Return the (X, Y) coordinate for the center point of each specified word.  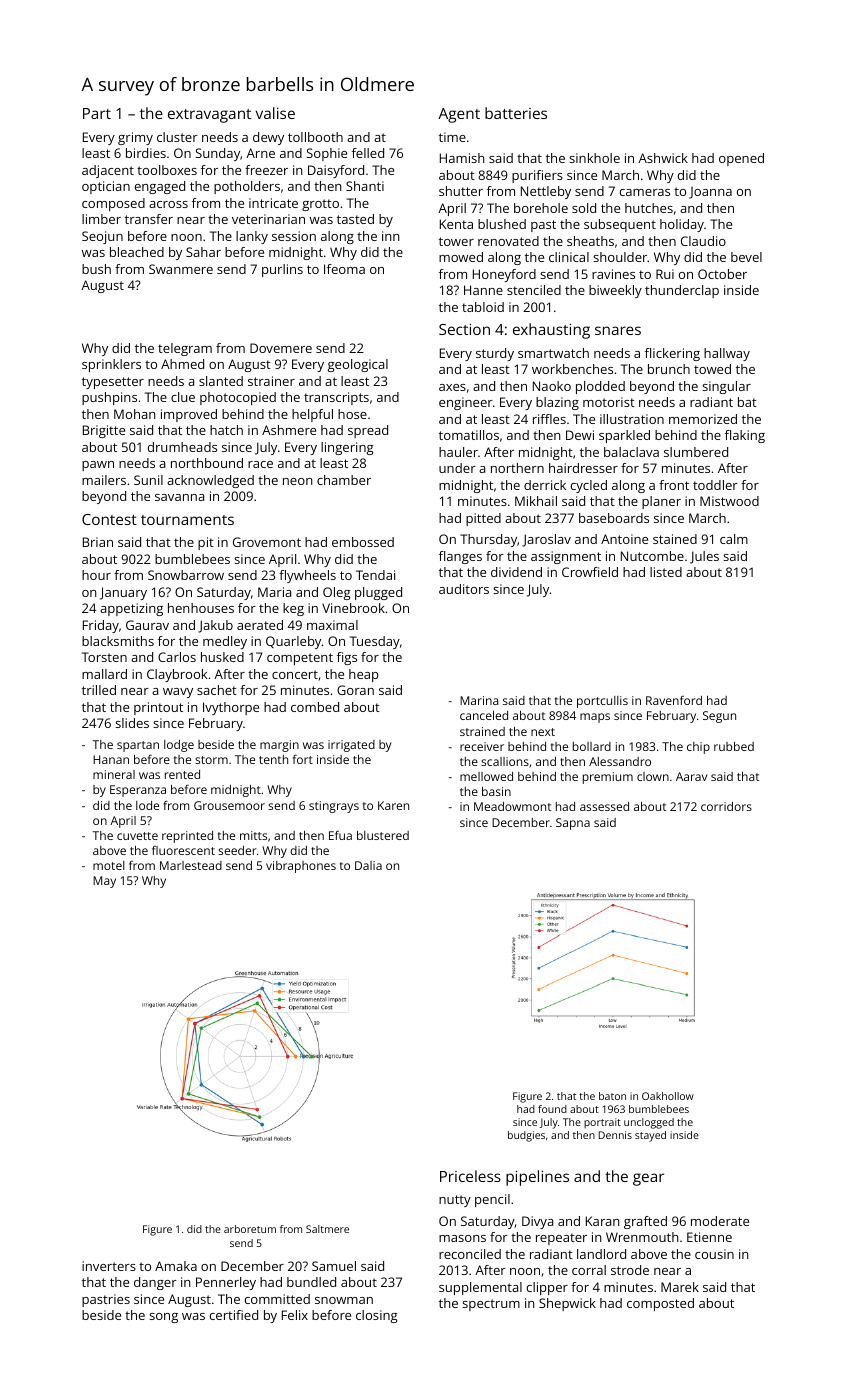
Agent (459, 115)
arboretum (250, 1229)
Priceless (470, 1176)
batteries (516, 113)
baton (612, 1096)
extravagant (209, 116)
